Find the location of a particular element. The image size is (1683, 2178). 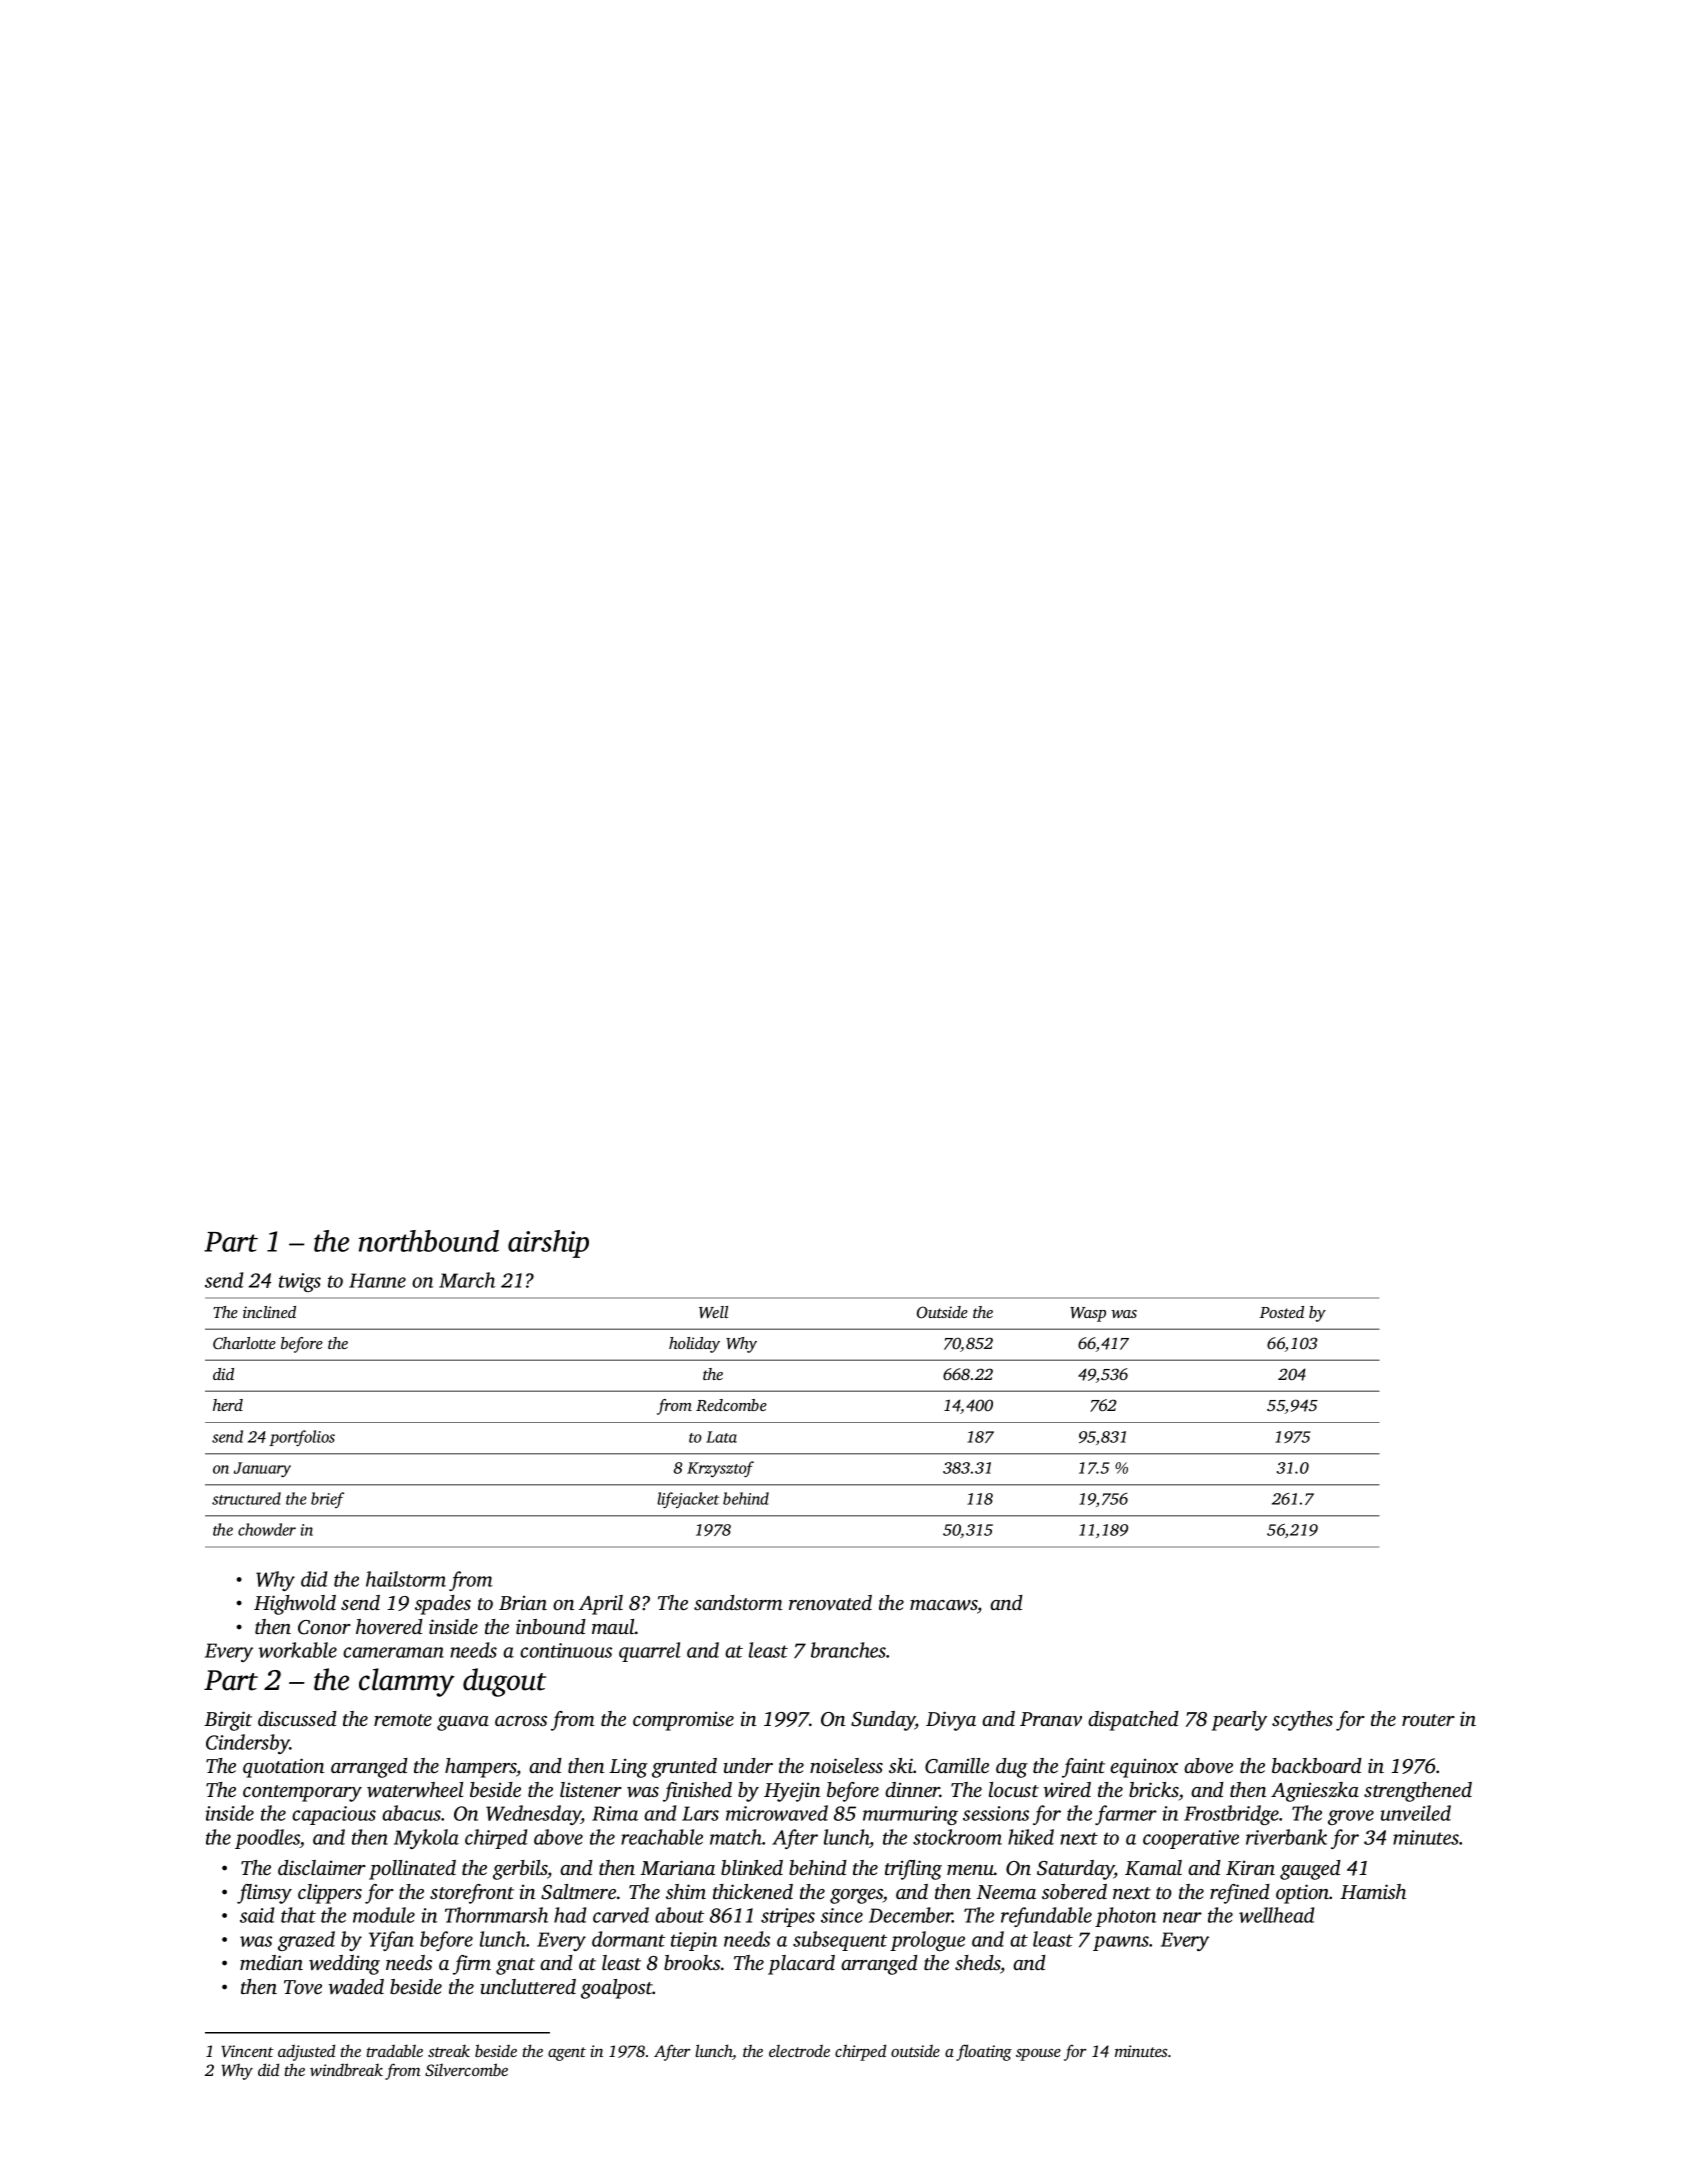

windbreak is located at coordinates (346, 2069).
